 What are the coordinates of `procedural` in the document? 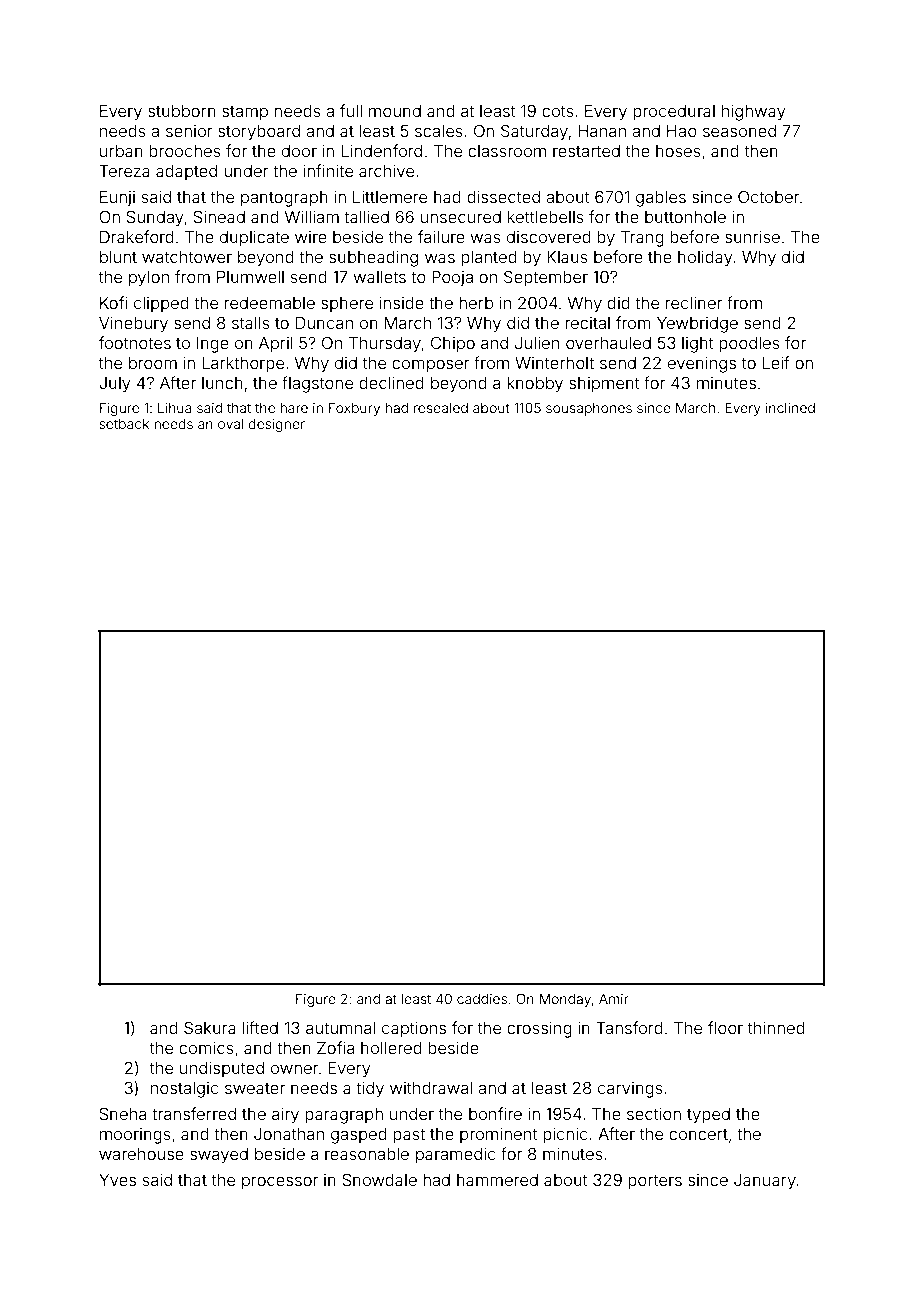 It's located at (674, 113).
